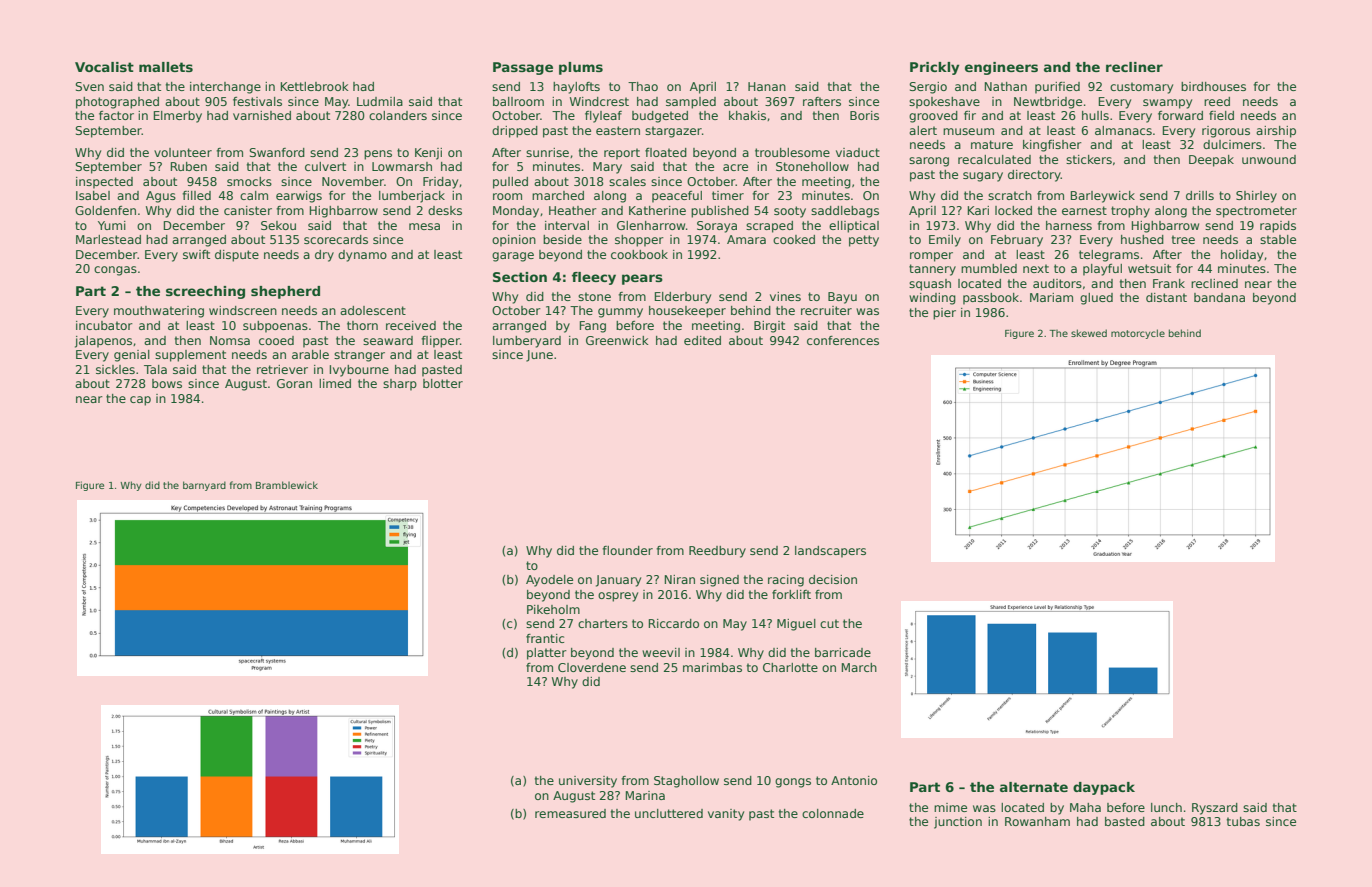  Describe the element at coordinates (1243, 821) in the screenshot. I see `tubas` at that location.
